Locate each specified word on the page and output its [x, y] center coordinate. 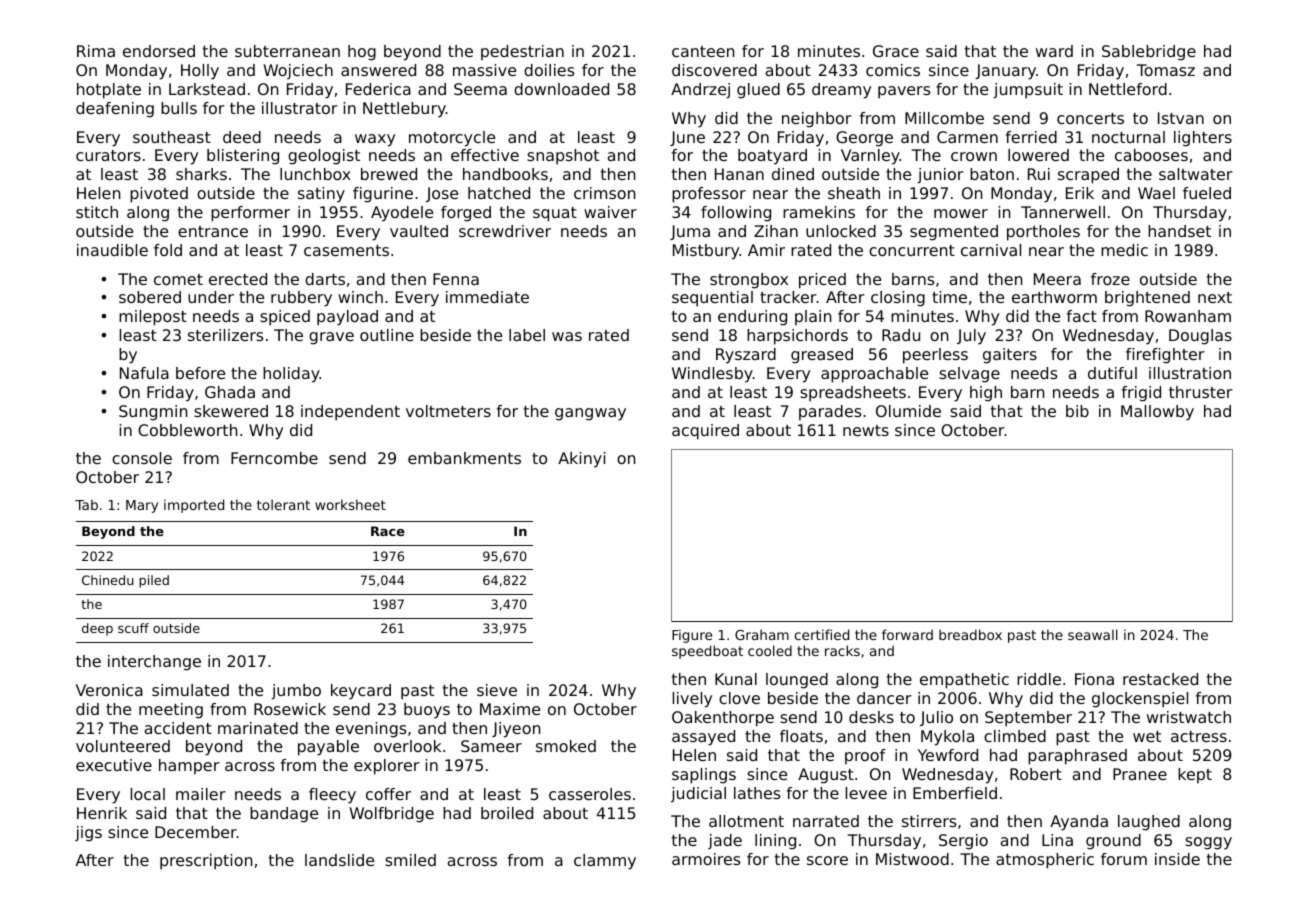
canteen [703, 51]
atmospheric [1045, 861]
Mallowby [1157, 413]
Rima [96, 51]
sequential [712, 299]
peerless [935, 356]
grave [331, 338]
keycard [361, 692]
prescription [206, 862]
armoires [706, 859]
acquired [705, 432]
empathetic [964, 681]
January [1005, 72]
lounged [797, 681]
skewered [231, 411]
